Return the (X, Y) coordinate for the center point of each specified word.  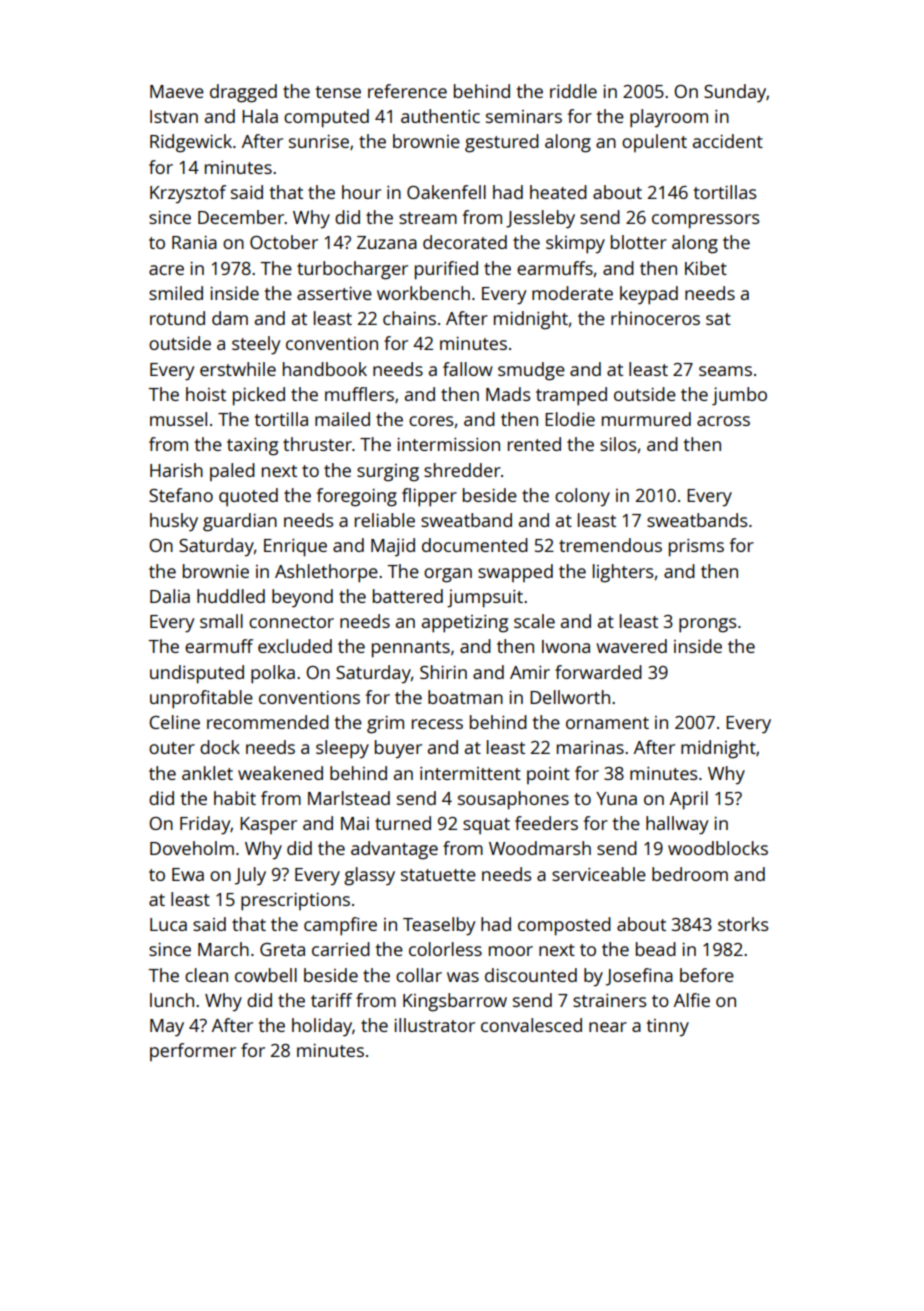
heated (558, 192)
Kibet (706, 268)
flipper (429, 497)
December (241, 217)
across (723, 421)
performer (193, 1052)
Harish (176, 470)
